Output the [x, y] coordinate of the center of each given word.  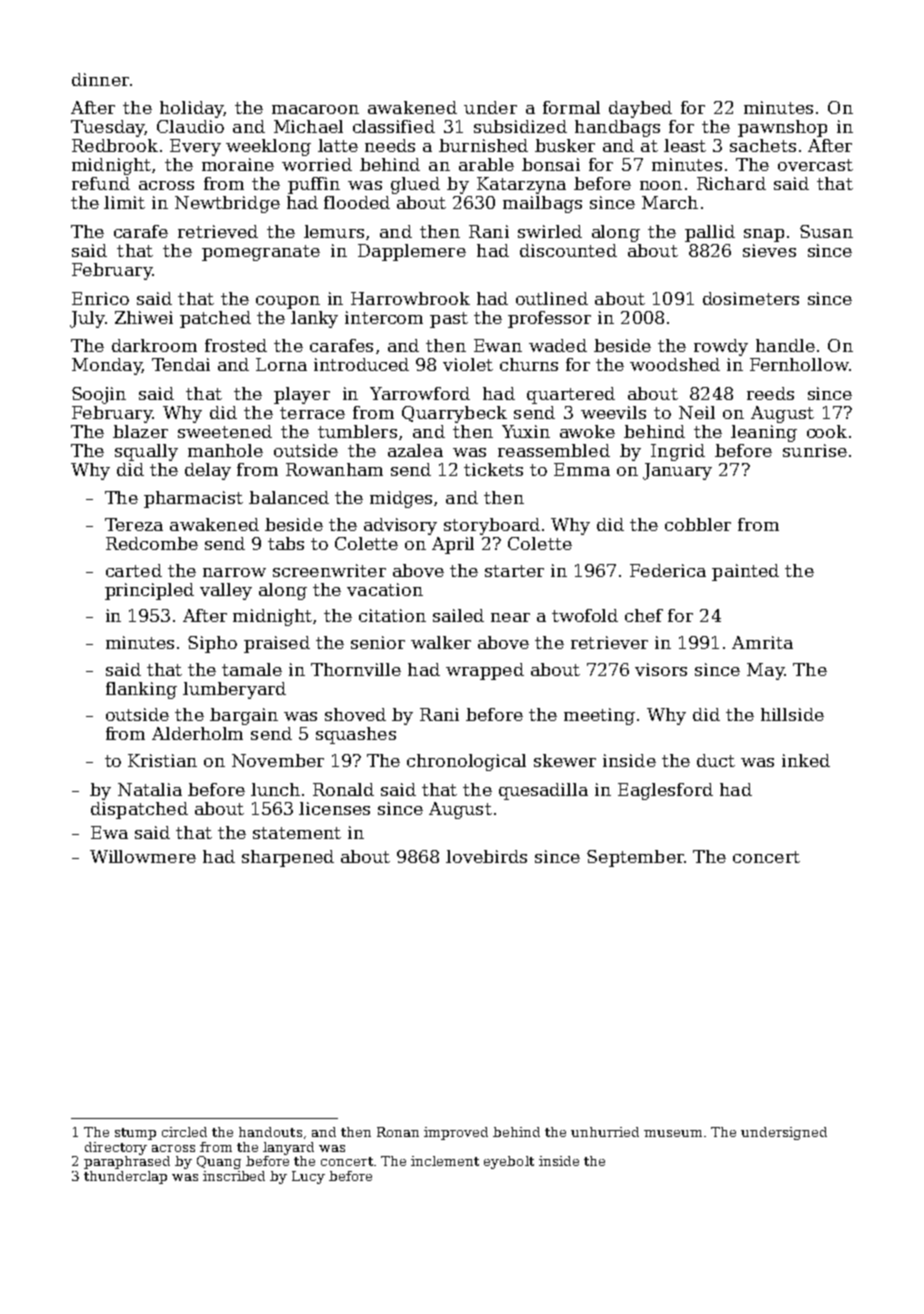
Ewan [498, 345]
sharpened [288, 858]
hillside [792, 714]
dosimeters [751, 298]
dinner [100, 79]
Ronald [343, 789]
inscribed [234, 1176]
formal [571, 107]
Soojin [99, 395]
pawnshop [782, 128]
